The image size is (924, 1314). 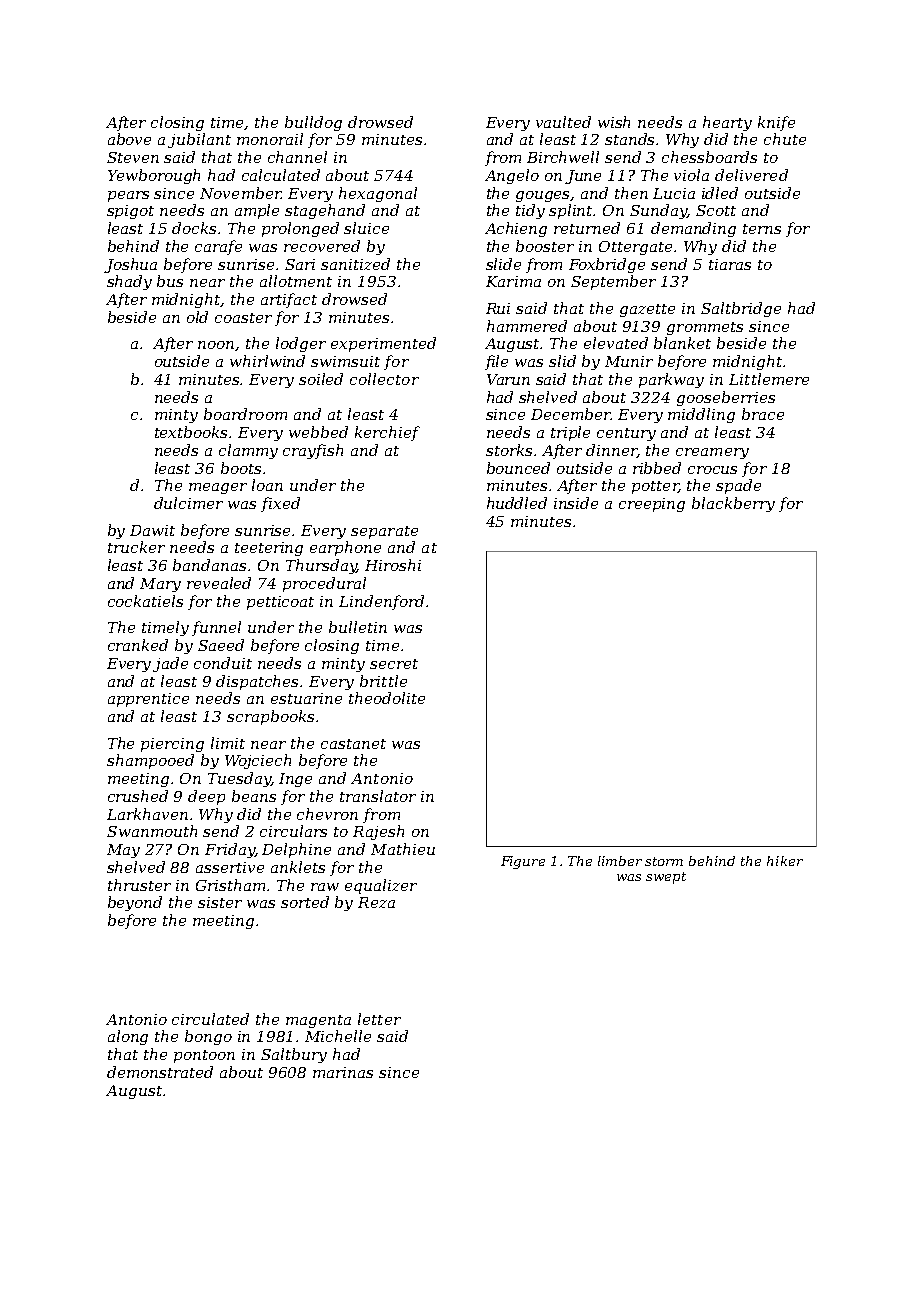 I want to click on Dawit, so click(x=152, y=530).
